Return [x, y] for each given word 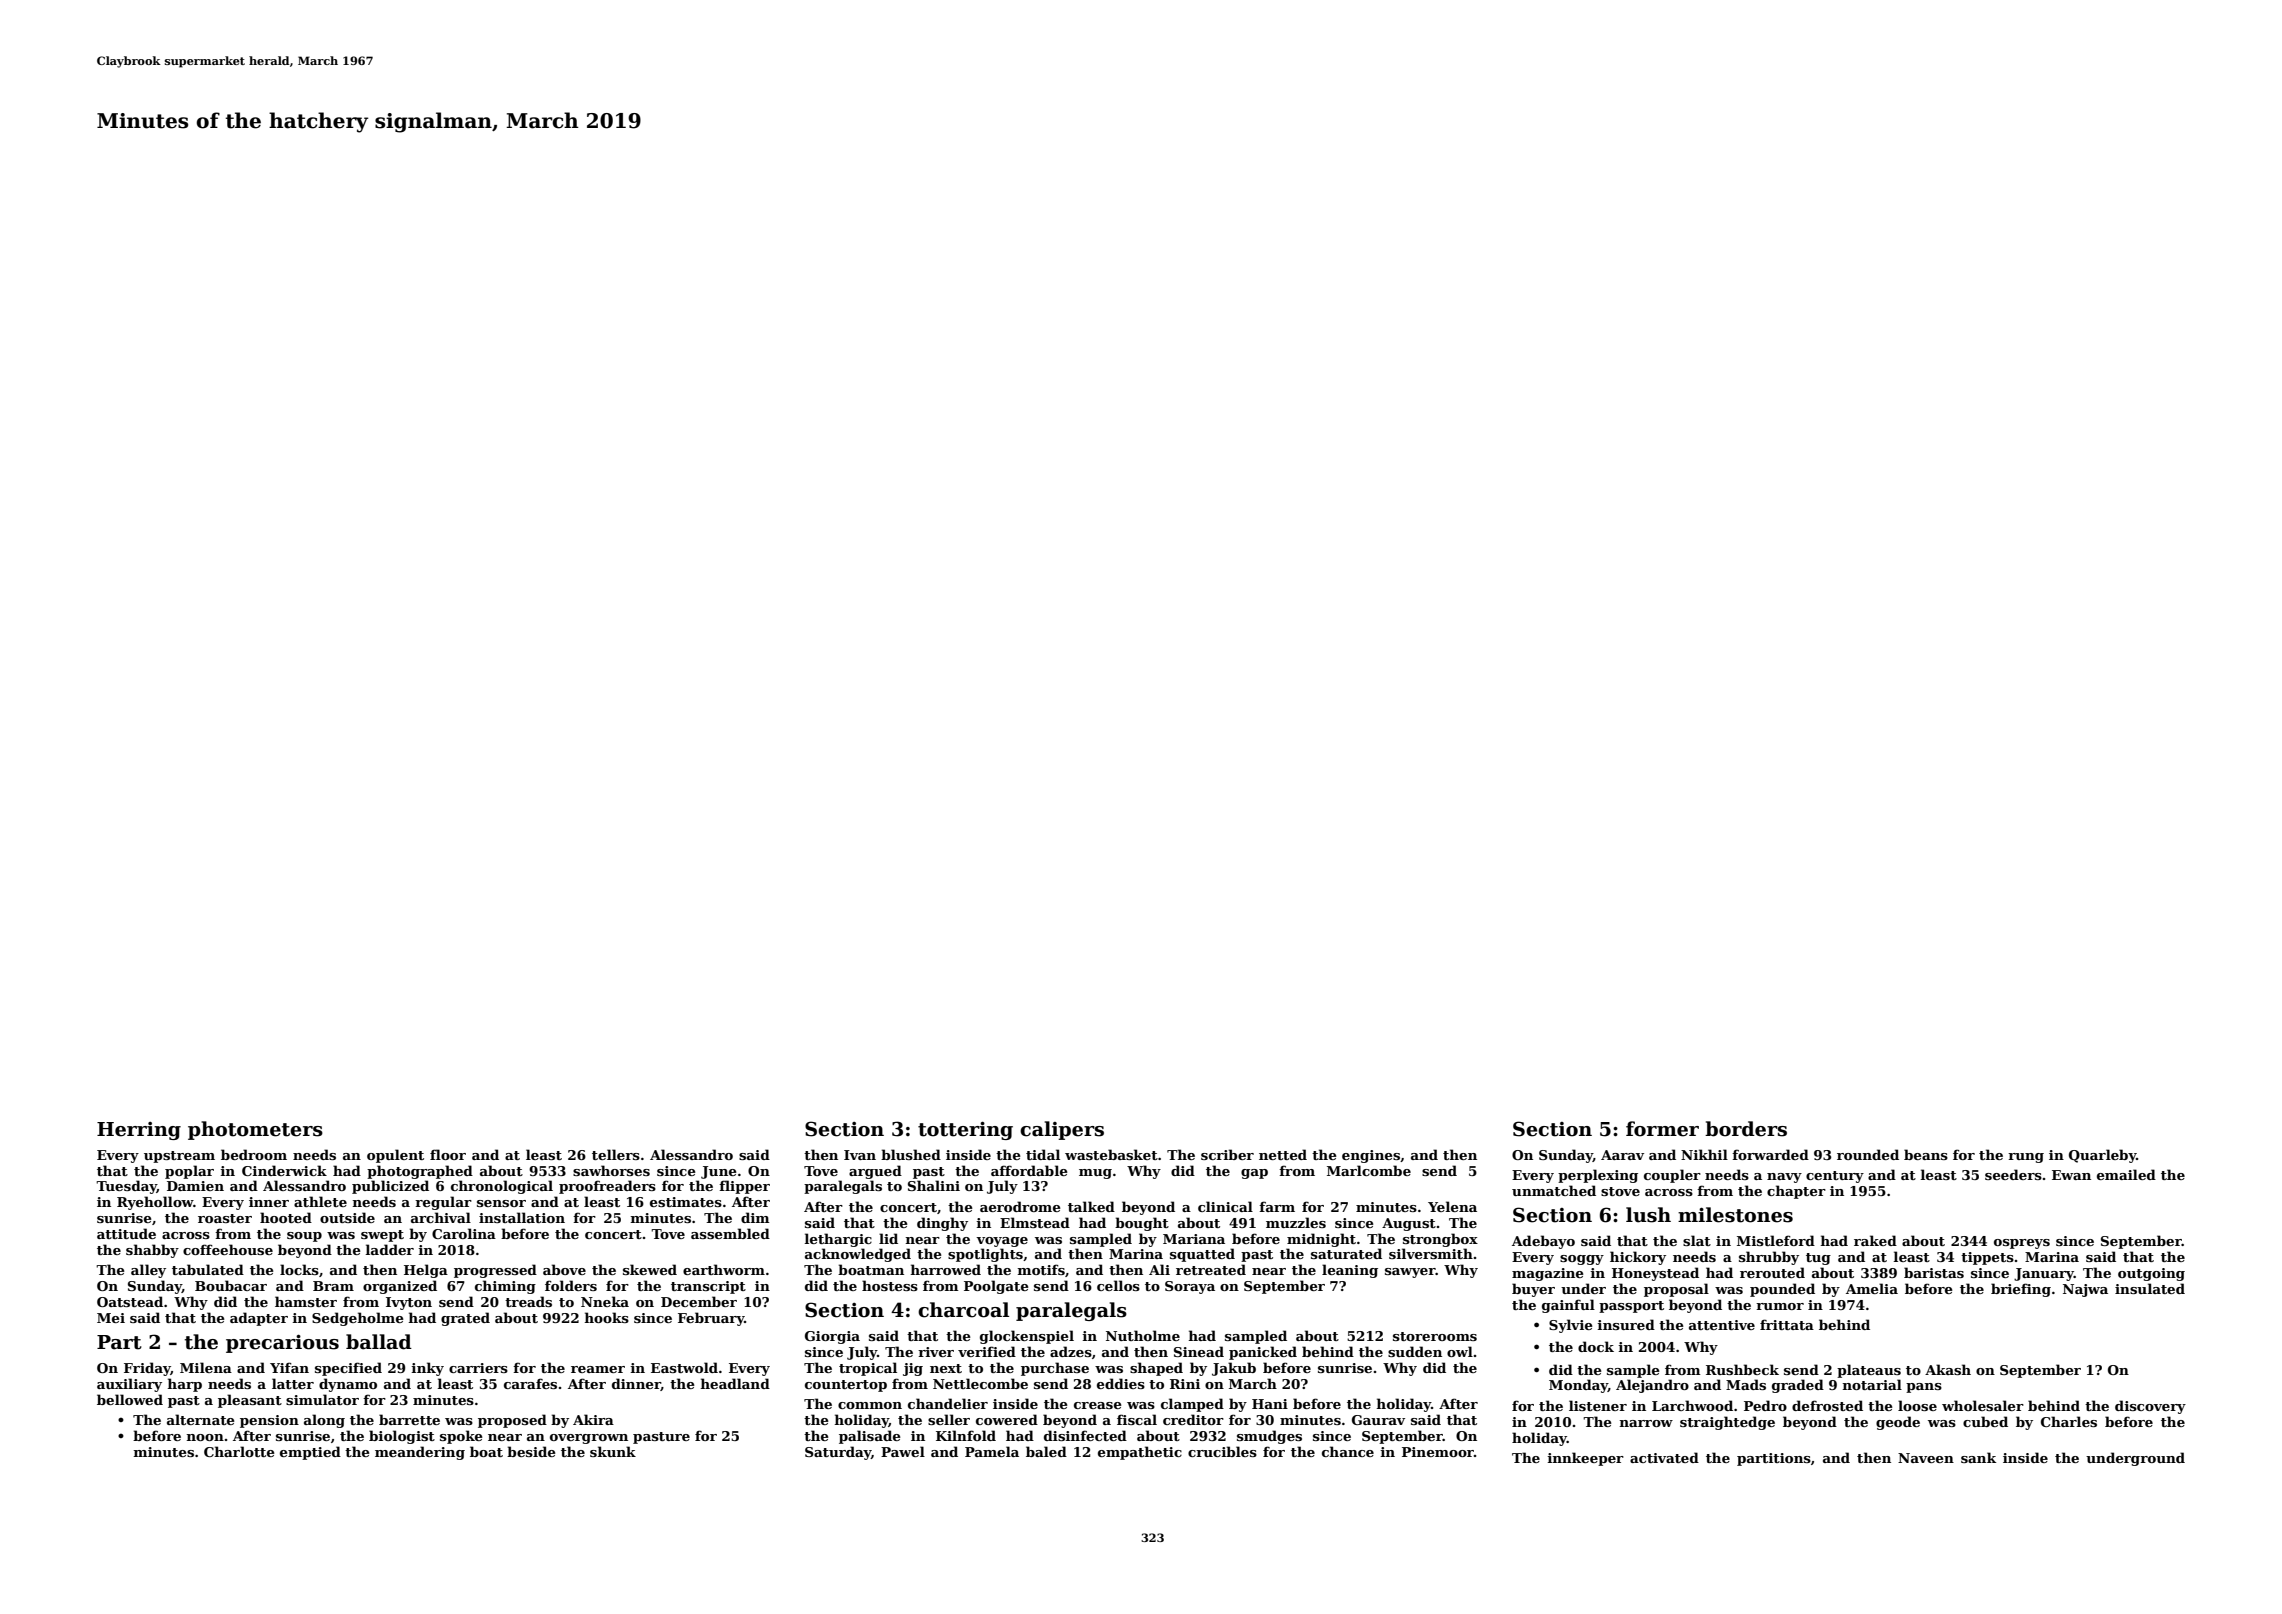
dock [1596, 1346]
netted [1283, 1154]
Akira [593, 1419]
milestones [1735, 1215]
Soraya [1190, 1287]
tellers [616, 1154]
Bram [333, 1286]
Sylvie [1571, 1326]
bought [1142, 1224]
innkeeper [1585, 1459]
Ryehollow [155, 1203]
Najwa [2085, 1290]
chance [1348, 1451]
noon [205, 1437]
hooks [606, 1317]
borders [1746, 1129]
